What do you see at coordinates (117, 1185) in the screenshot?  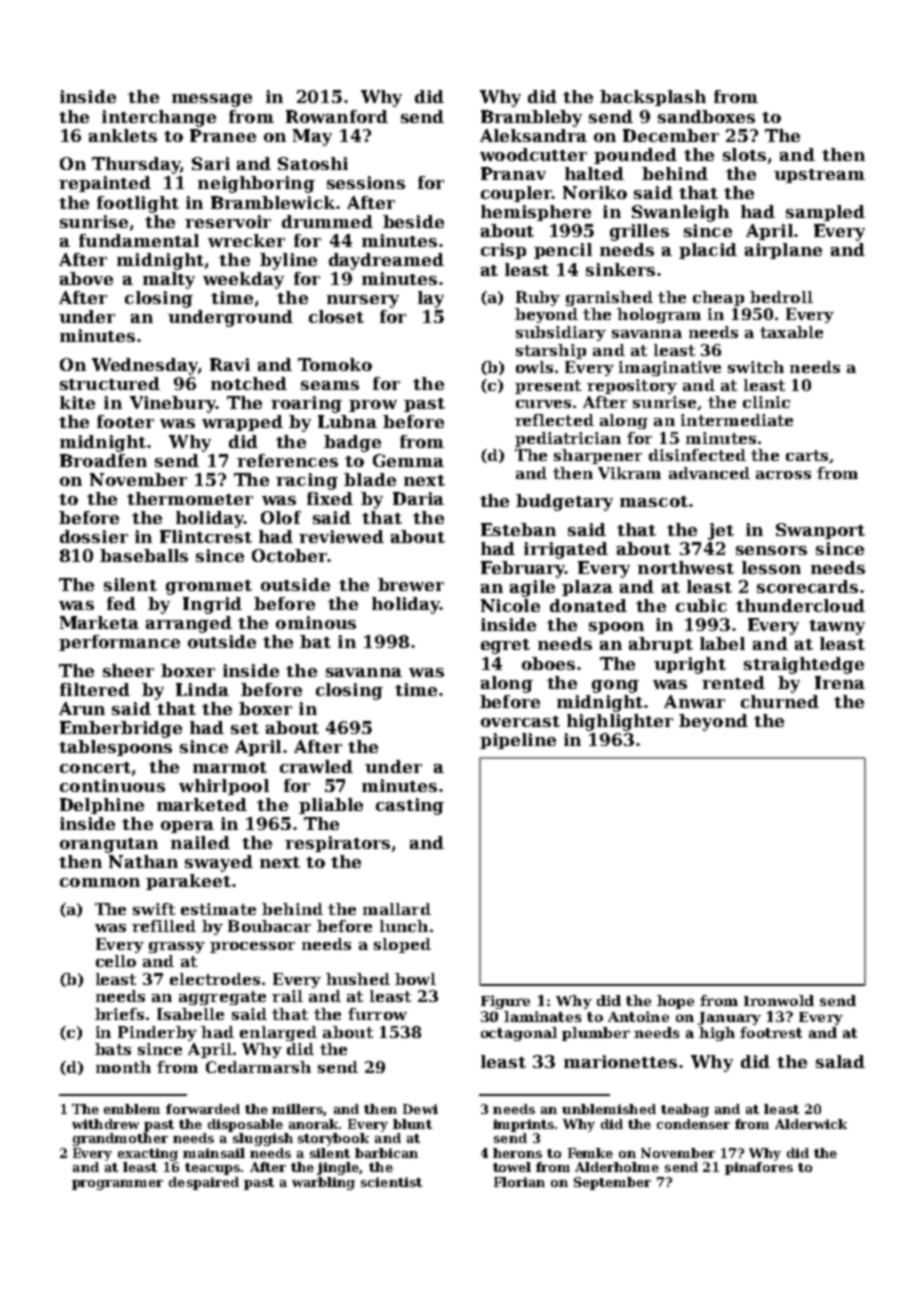 I see `programmer` at bounding box center [117, 1185].
